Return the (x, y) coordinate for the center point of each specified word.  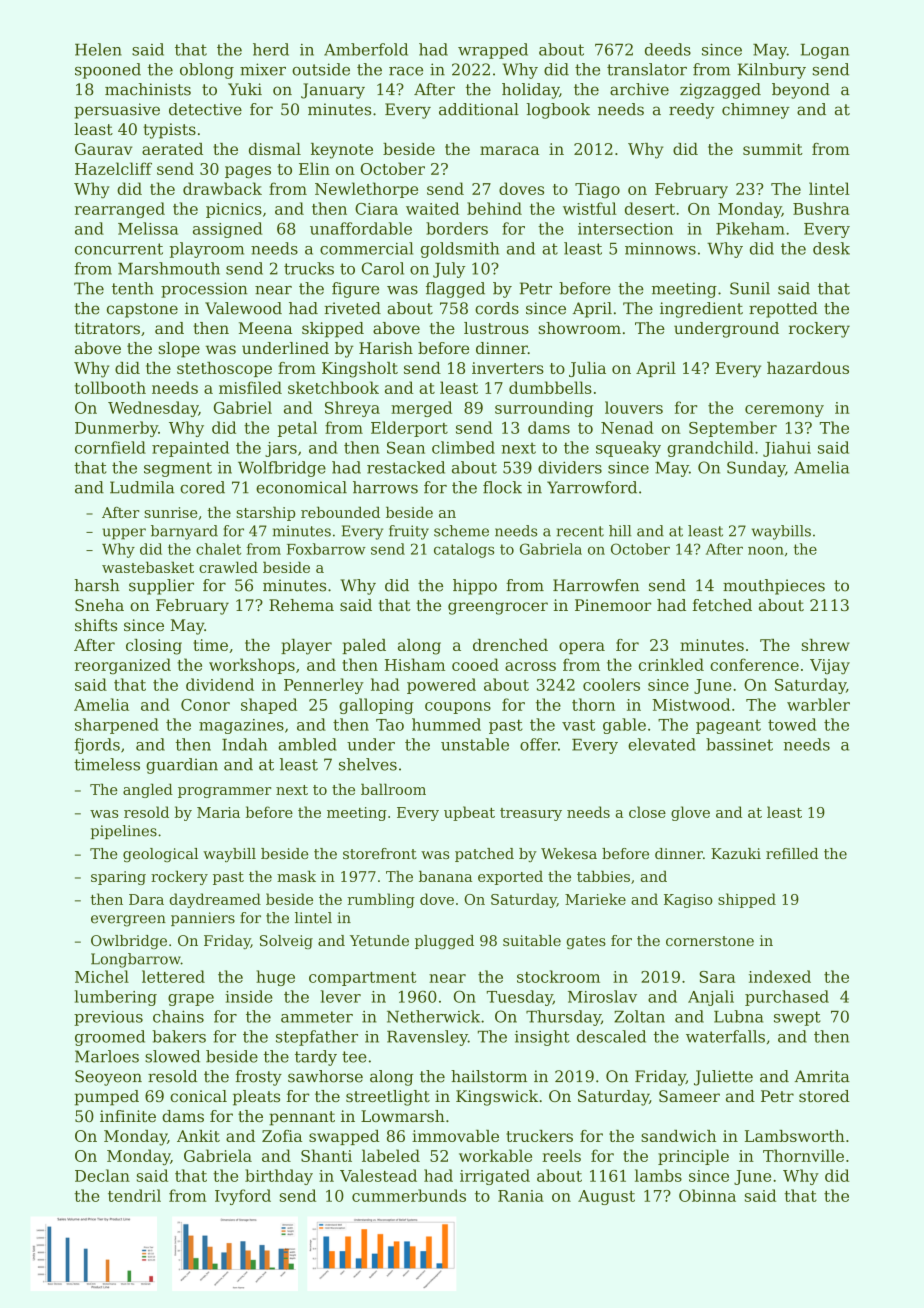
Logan (825, 51)
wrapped (493, 51)
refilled (792, 853)
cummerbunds (409, 1195)
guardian (182, 766)
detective (205, 109)
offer (539, 744)
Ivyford (243, 1197)
